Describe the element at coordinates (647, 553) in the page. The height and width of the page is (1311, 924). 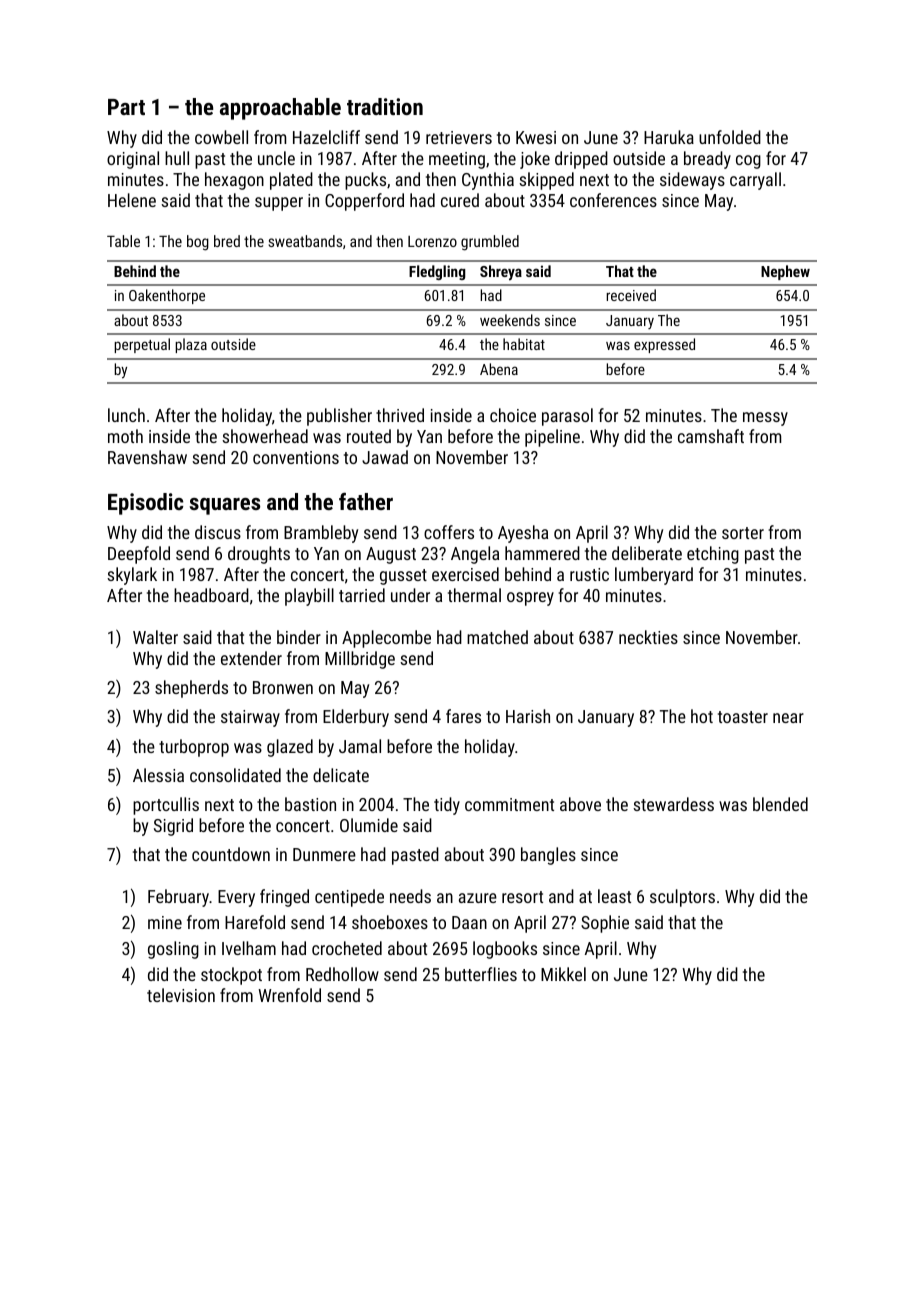
I see `deliberate` at that location.
